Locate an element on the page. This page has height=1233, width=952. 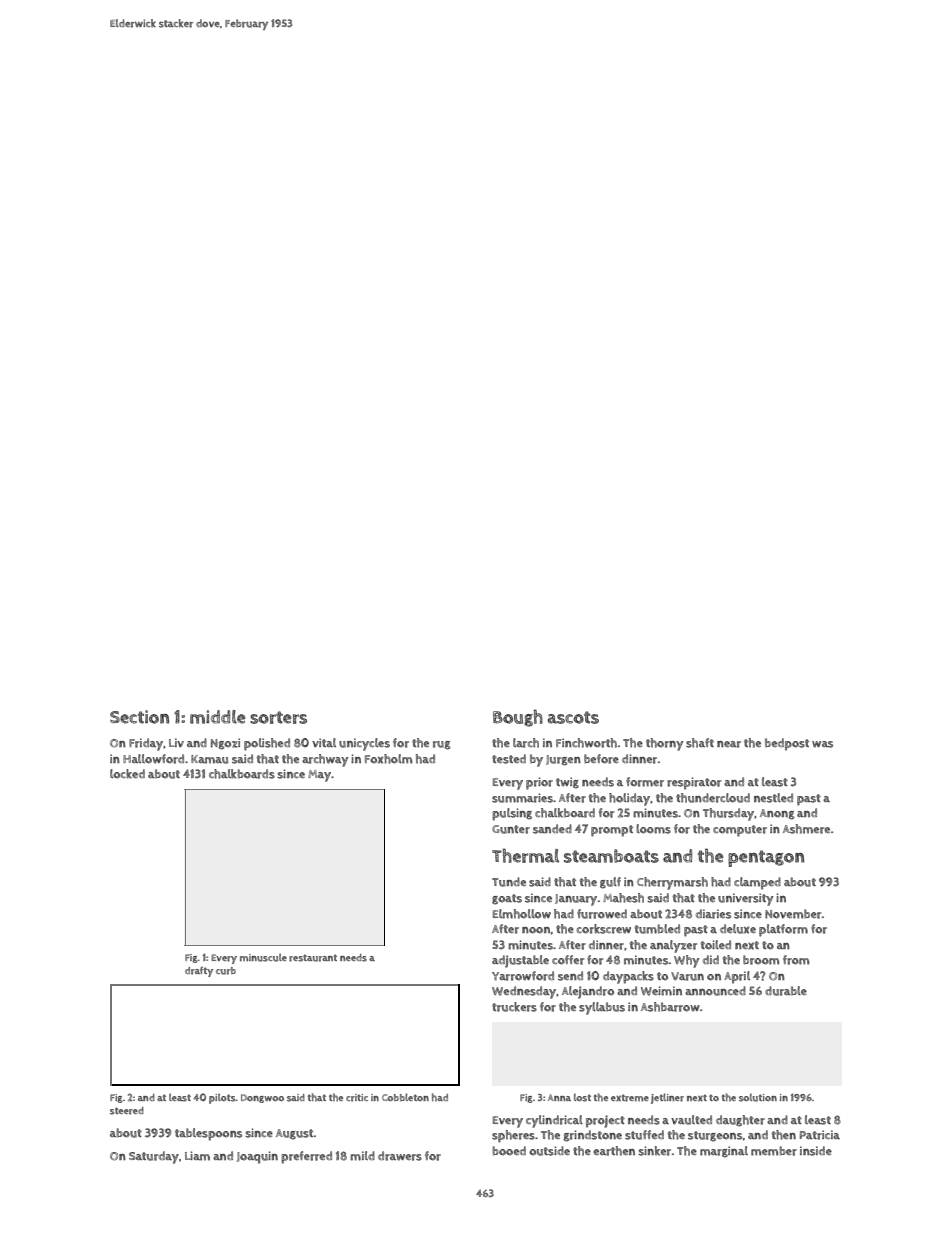
nestled is located at coordinates (773, 798).
